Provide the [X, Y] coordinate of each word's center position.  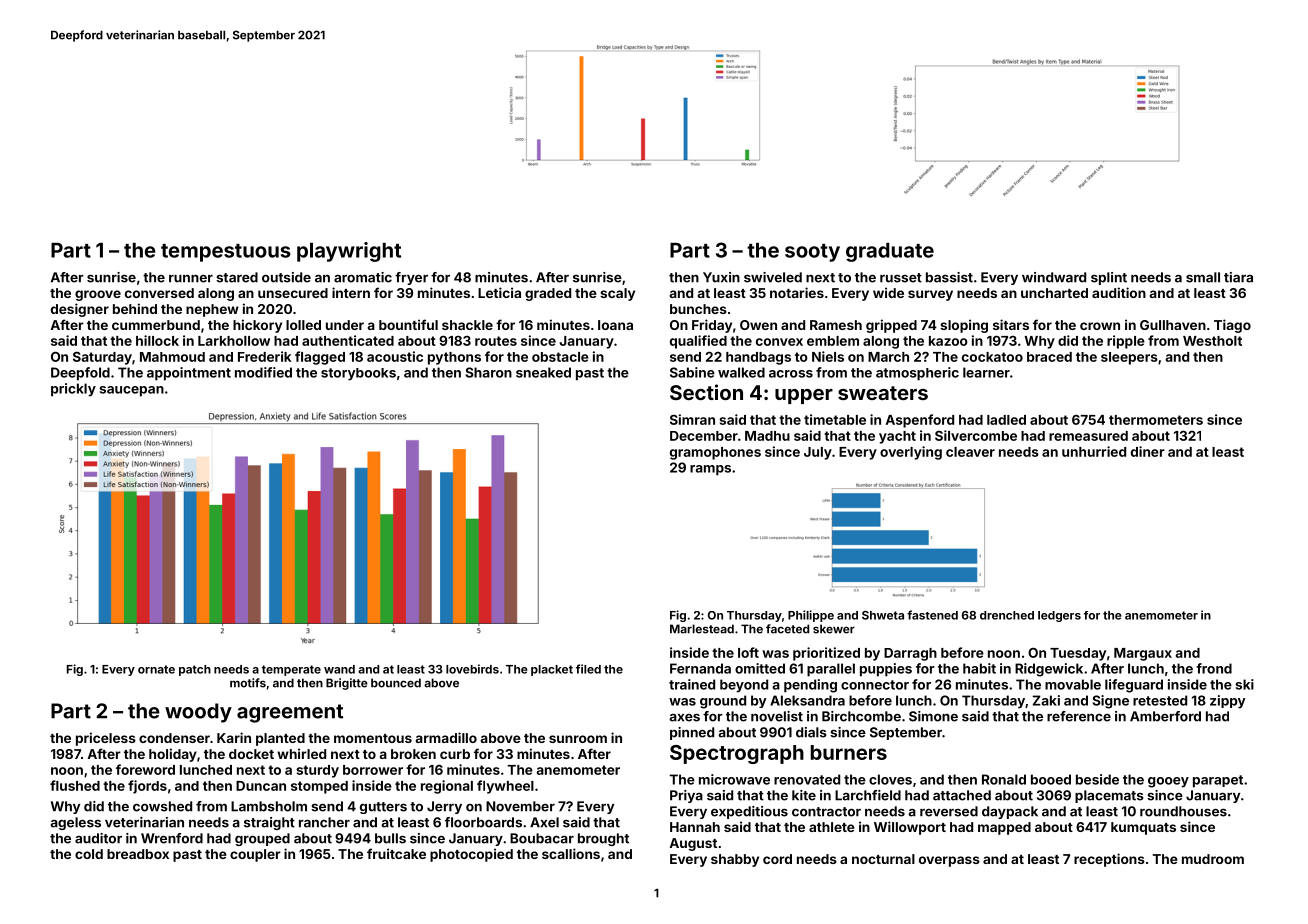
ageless [75, 823]
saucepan [131, 391]
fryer [411, 278]
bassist [949, 277]
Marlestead [702, 629]
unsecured [293, 293]
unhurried [1094, 451]
